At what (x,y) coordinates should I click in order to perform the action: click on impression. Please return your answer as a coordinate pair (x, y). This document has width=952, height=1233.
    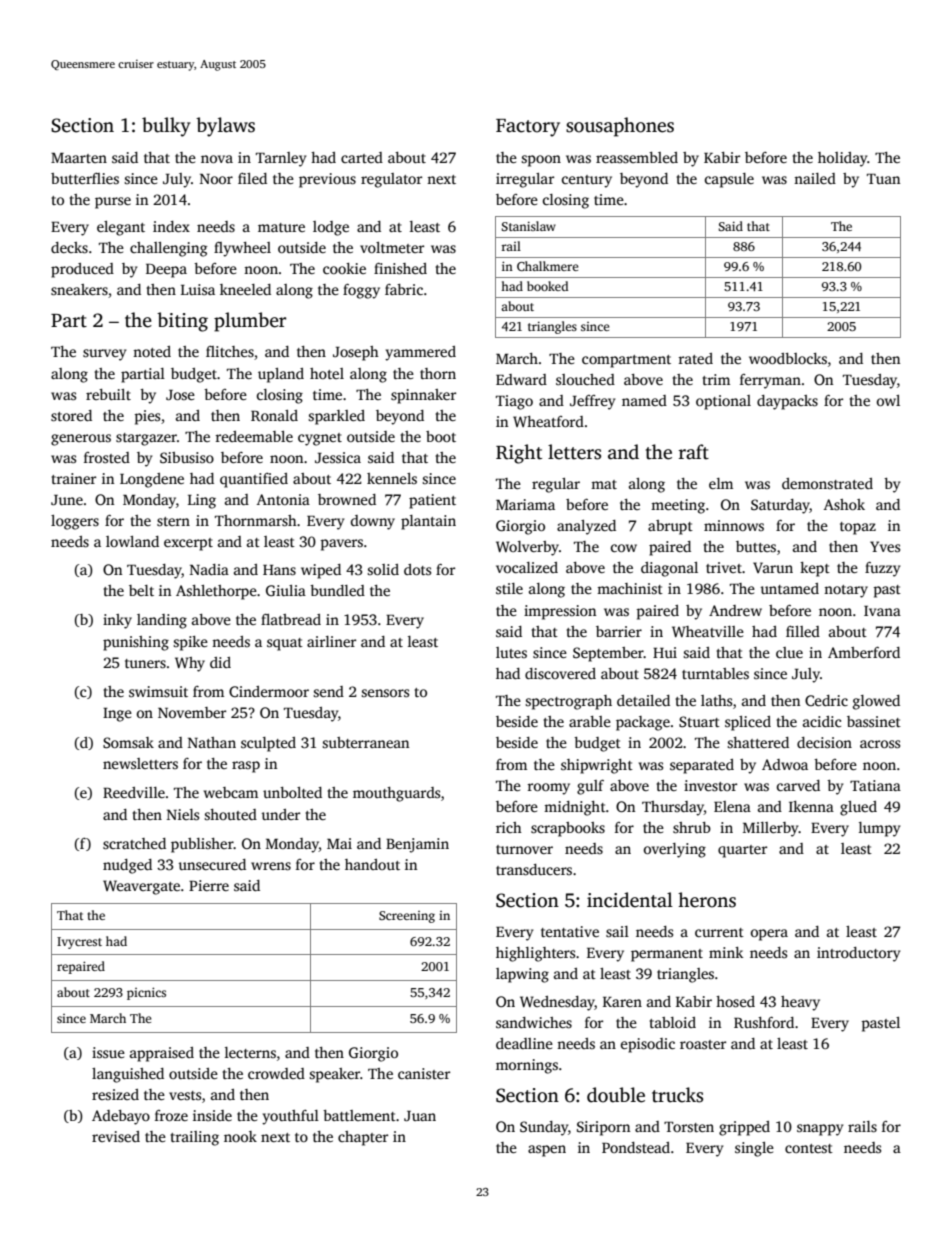
    Looking at the image, I should click on (560, 612).
